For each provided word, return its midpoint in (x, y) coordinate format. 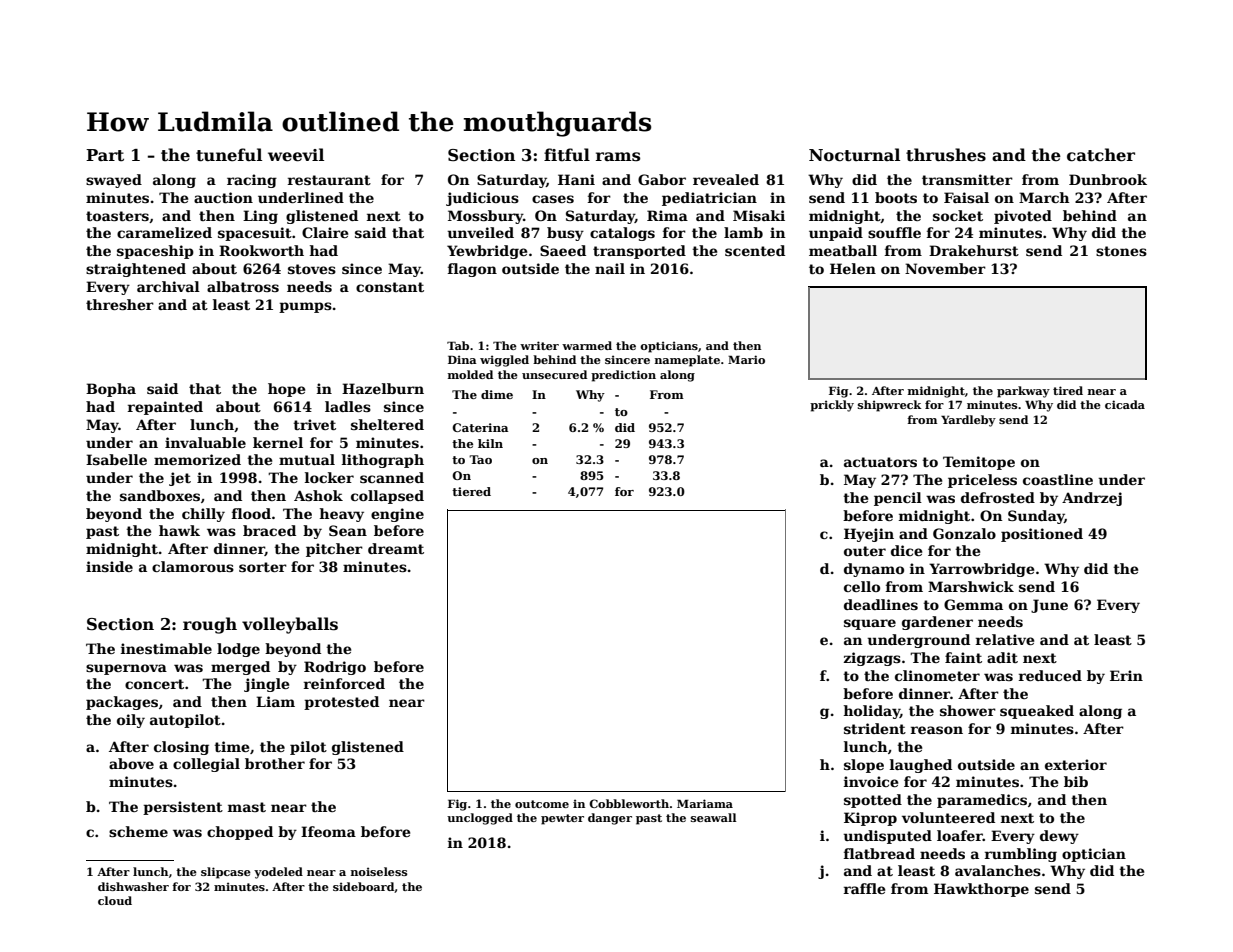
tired (1068, 390)
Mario (746, 359)
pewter (562, 819)
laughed (921, 766)
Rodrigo (335, 668)
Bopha (111, 390)
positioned (1042, 535)
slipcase (226, 873)
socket (958, 215)
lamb (743, 232)
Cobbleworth (629, 803)
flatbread (879, 853)
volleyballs (290, 625)
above (131, 763)
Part (105, 155)
